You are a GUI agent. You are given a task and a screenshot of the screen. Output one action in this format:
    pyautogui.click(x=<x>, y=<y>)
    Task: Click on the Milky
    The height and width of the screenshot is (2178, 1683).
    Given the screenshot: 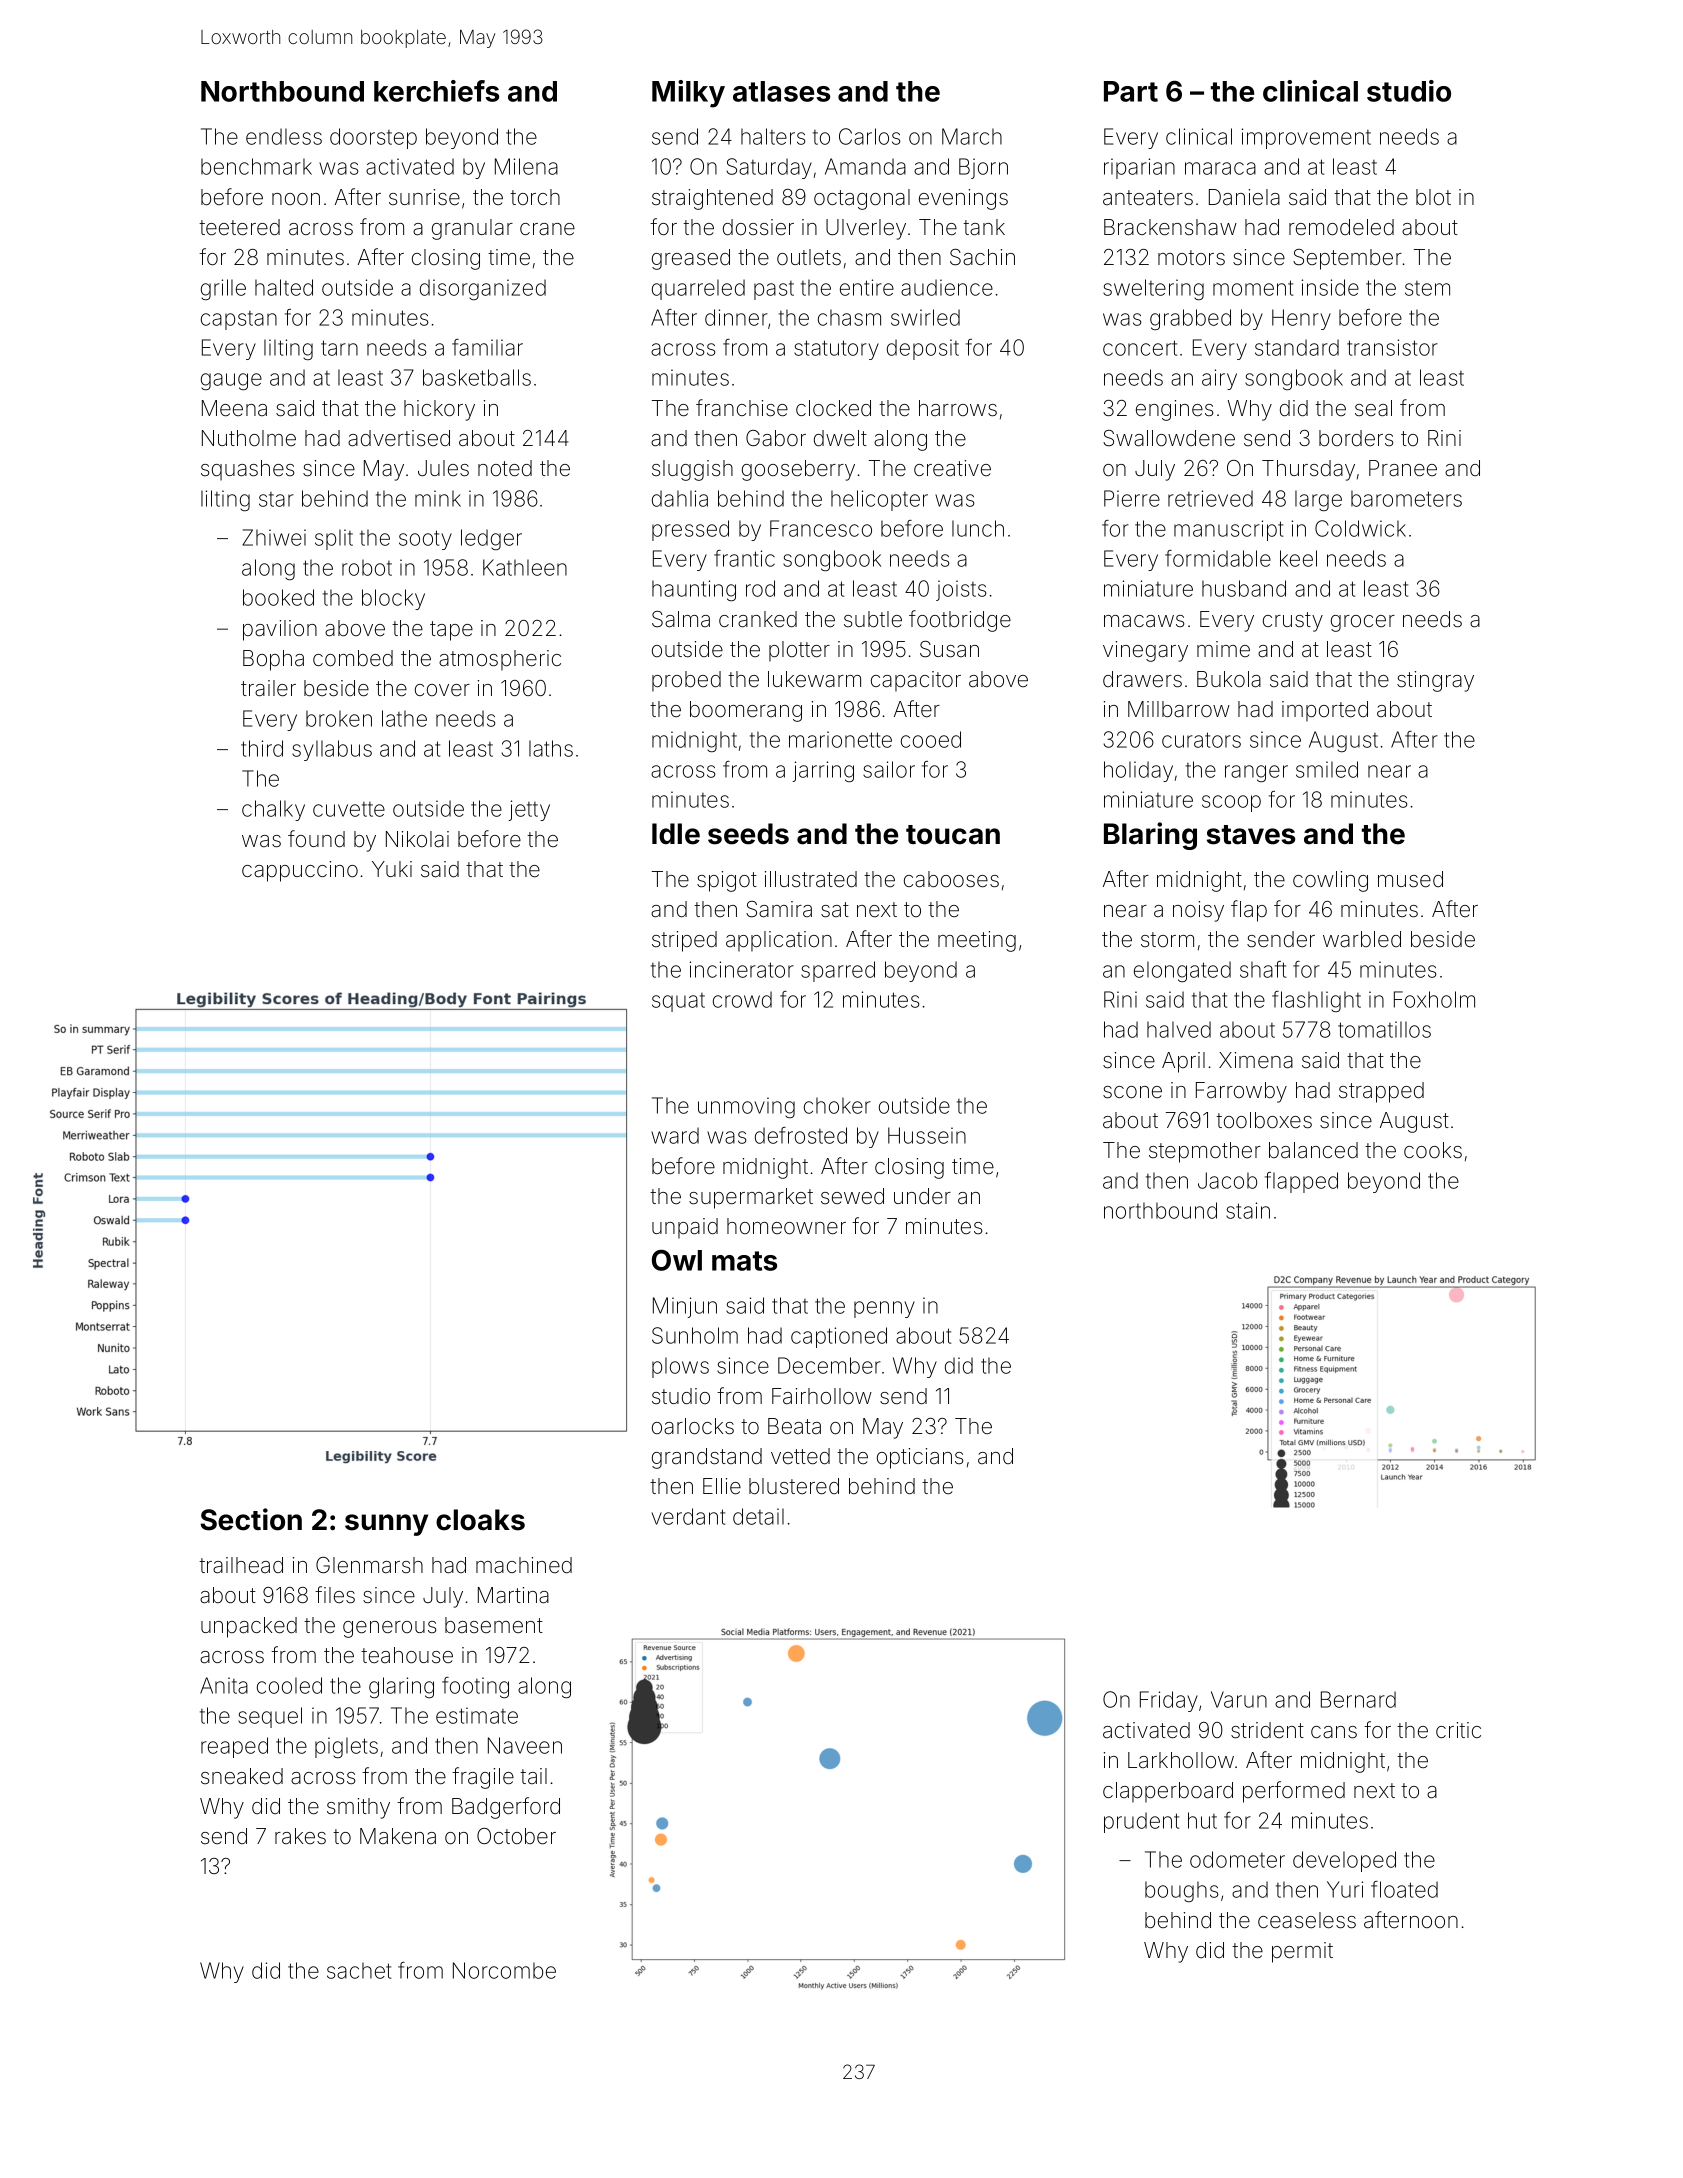 What is the action you would take?
    pyautogui.click(x=688, y=94)
